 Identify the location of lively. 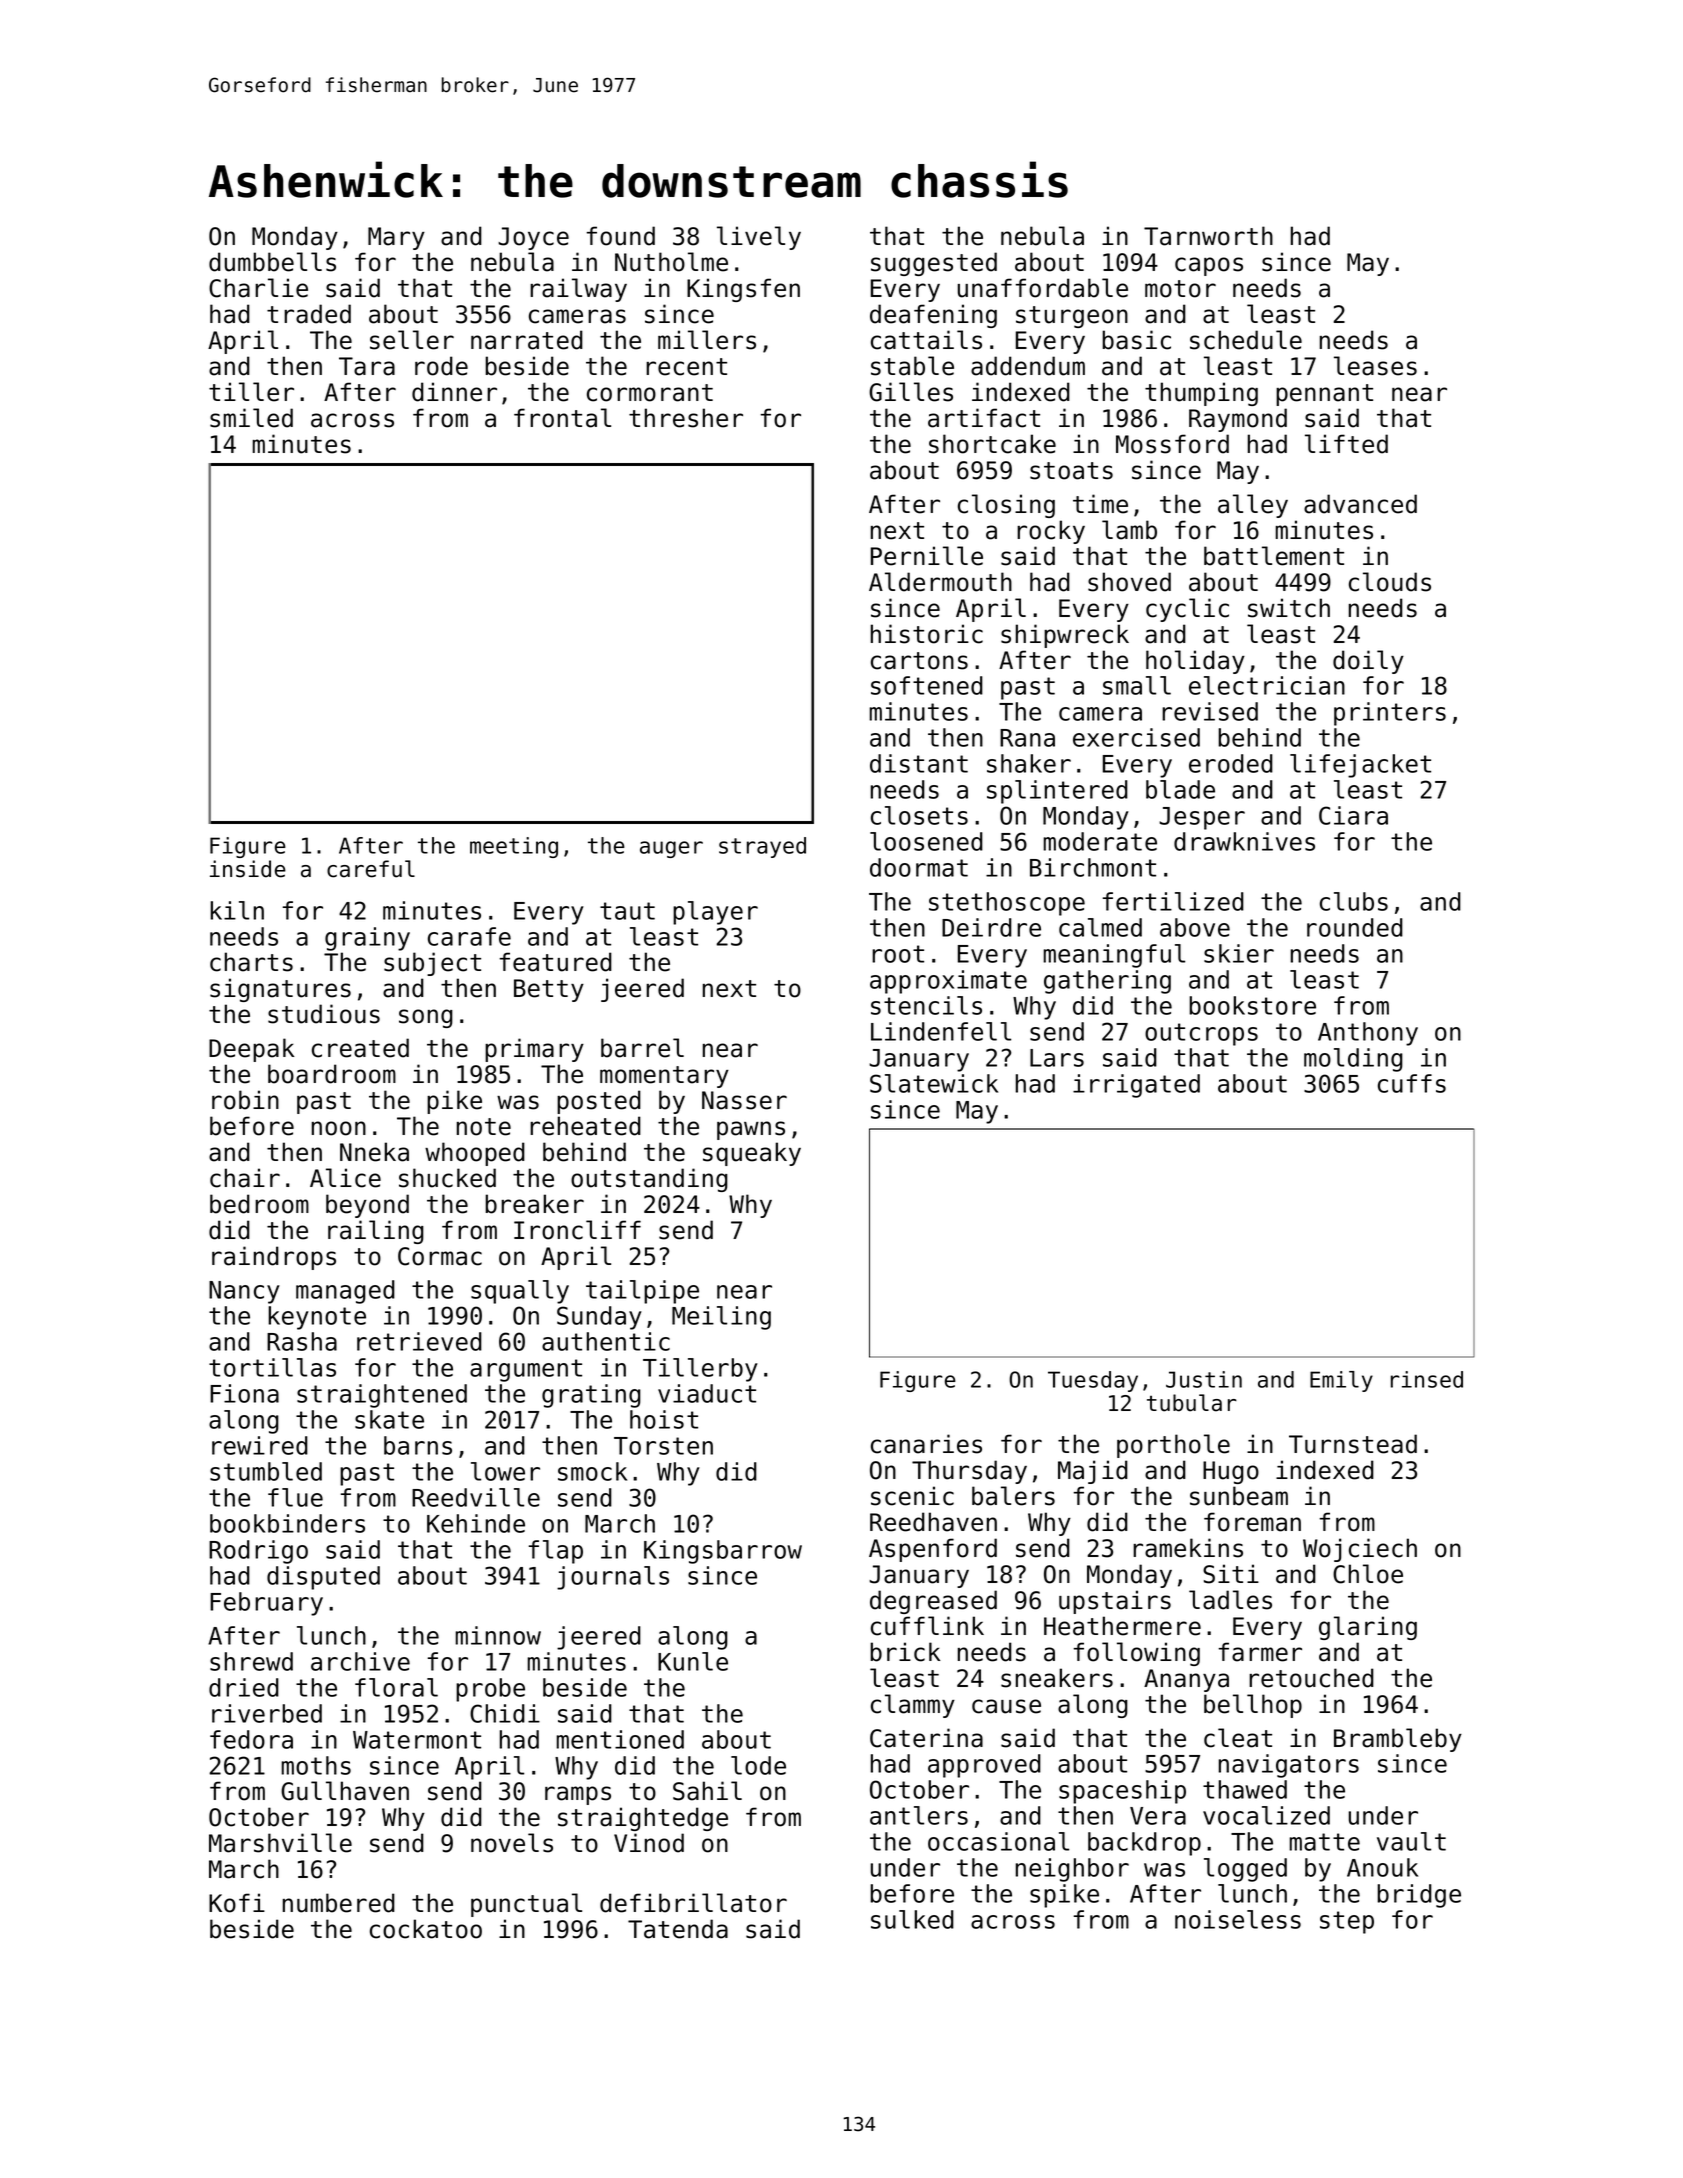
(759, 238).
